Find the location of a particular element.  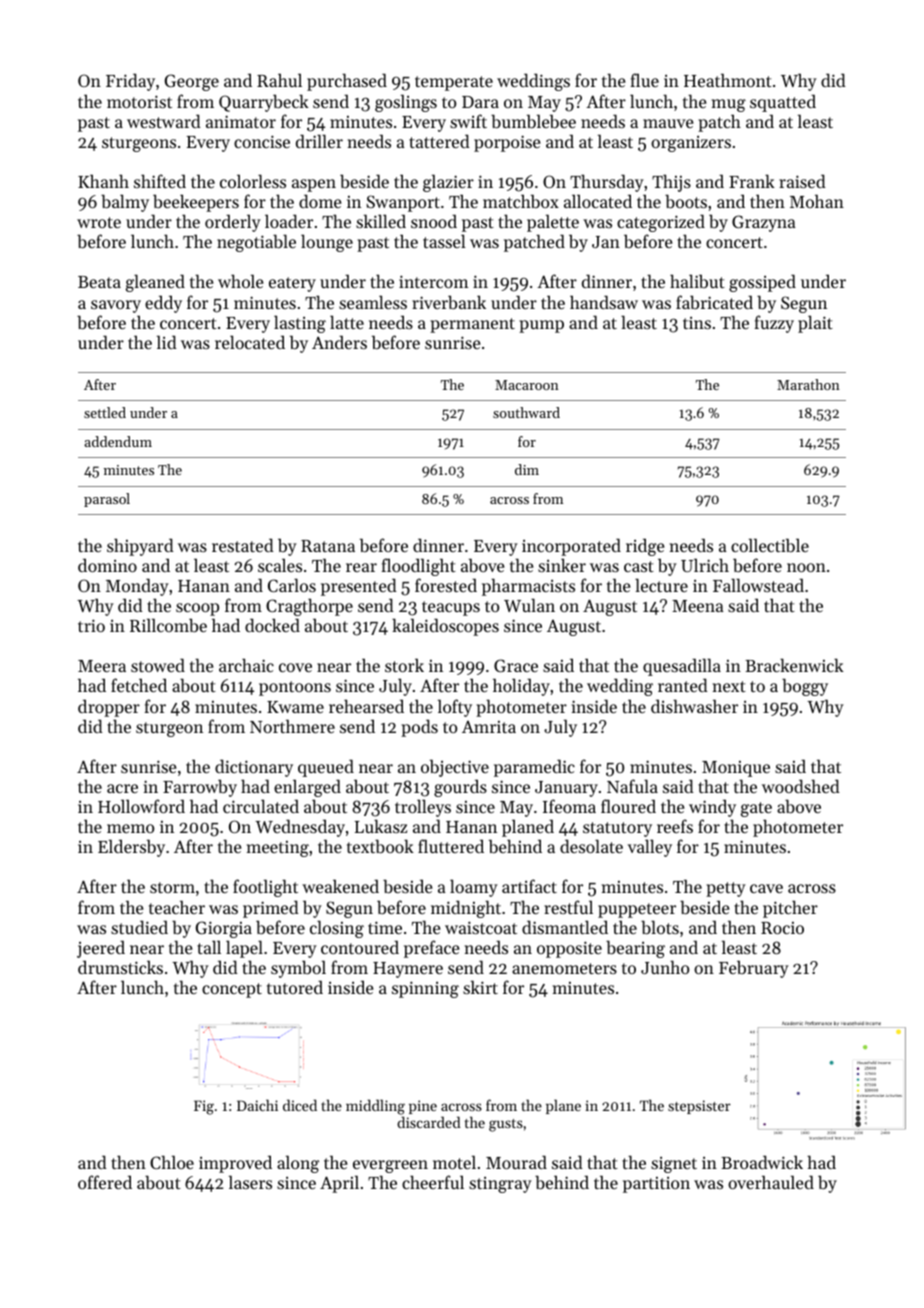

Marathon is located at coordinates (808, 384).
